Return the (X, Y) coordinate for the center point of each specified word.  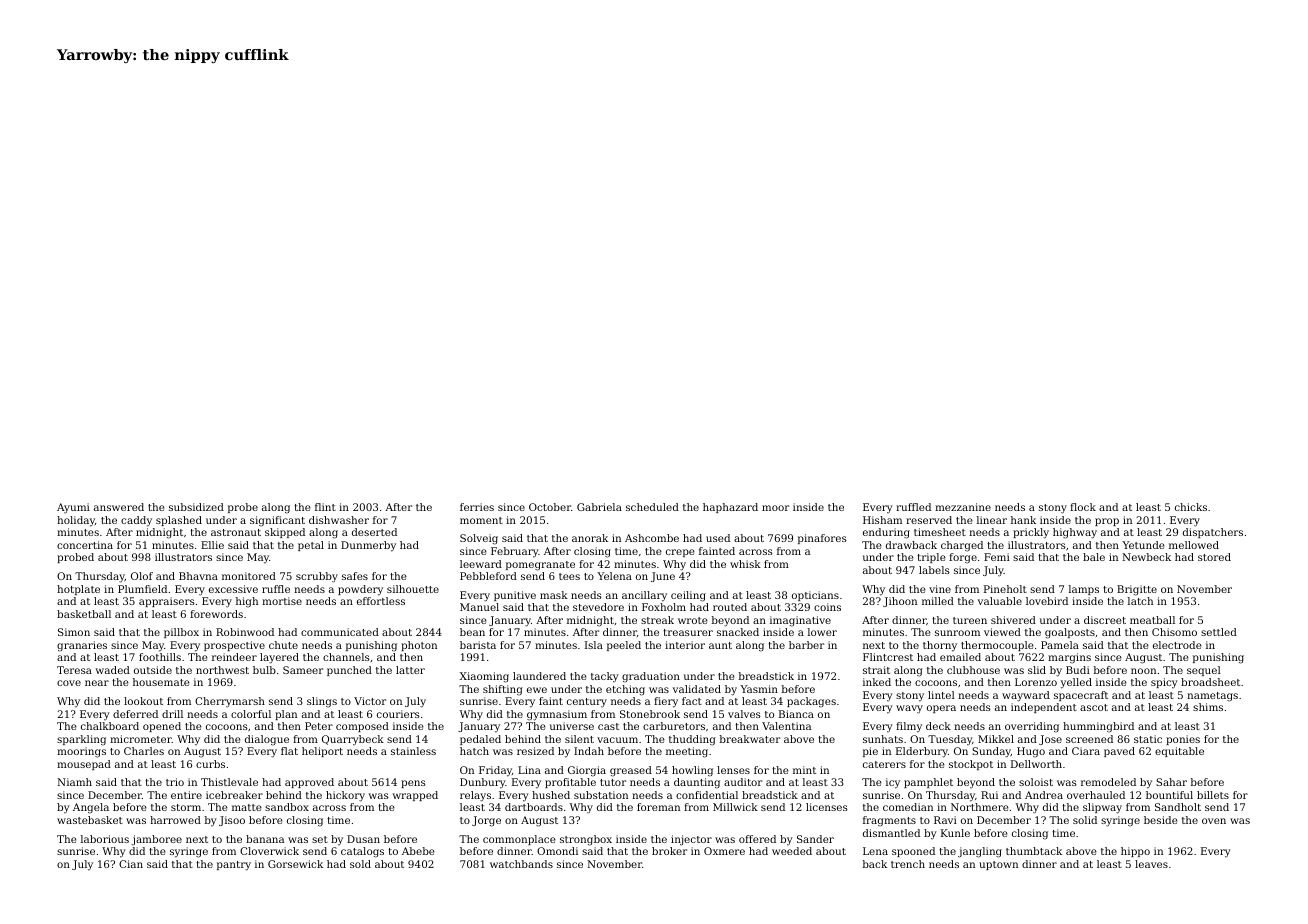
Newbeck (1146, 557)
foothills (160, 657)
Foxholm (664, 607)
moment (481, 520)
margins (1069, 658)
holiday (76, 521)
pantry (234, 866)
